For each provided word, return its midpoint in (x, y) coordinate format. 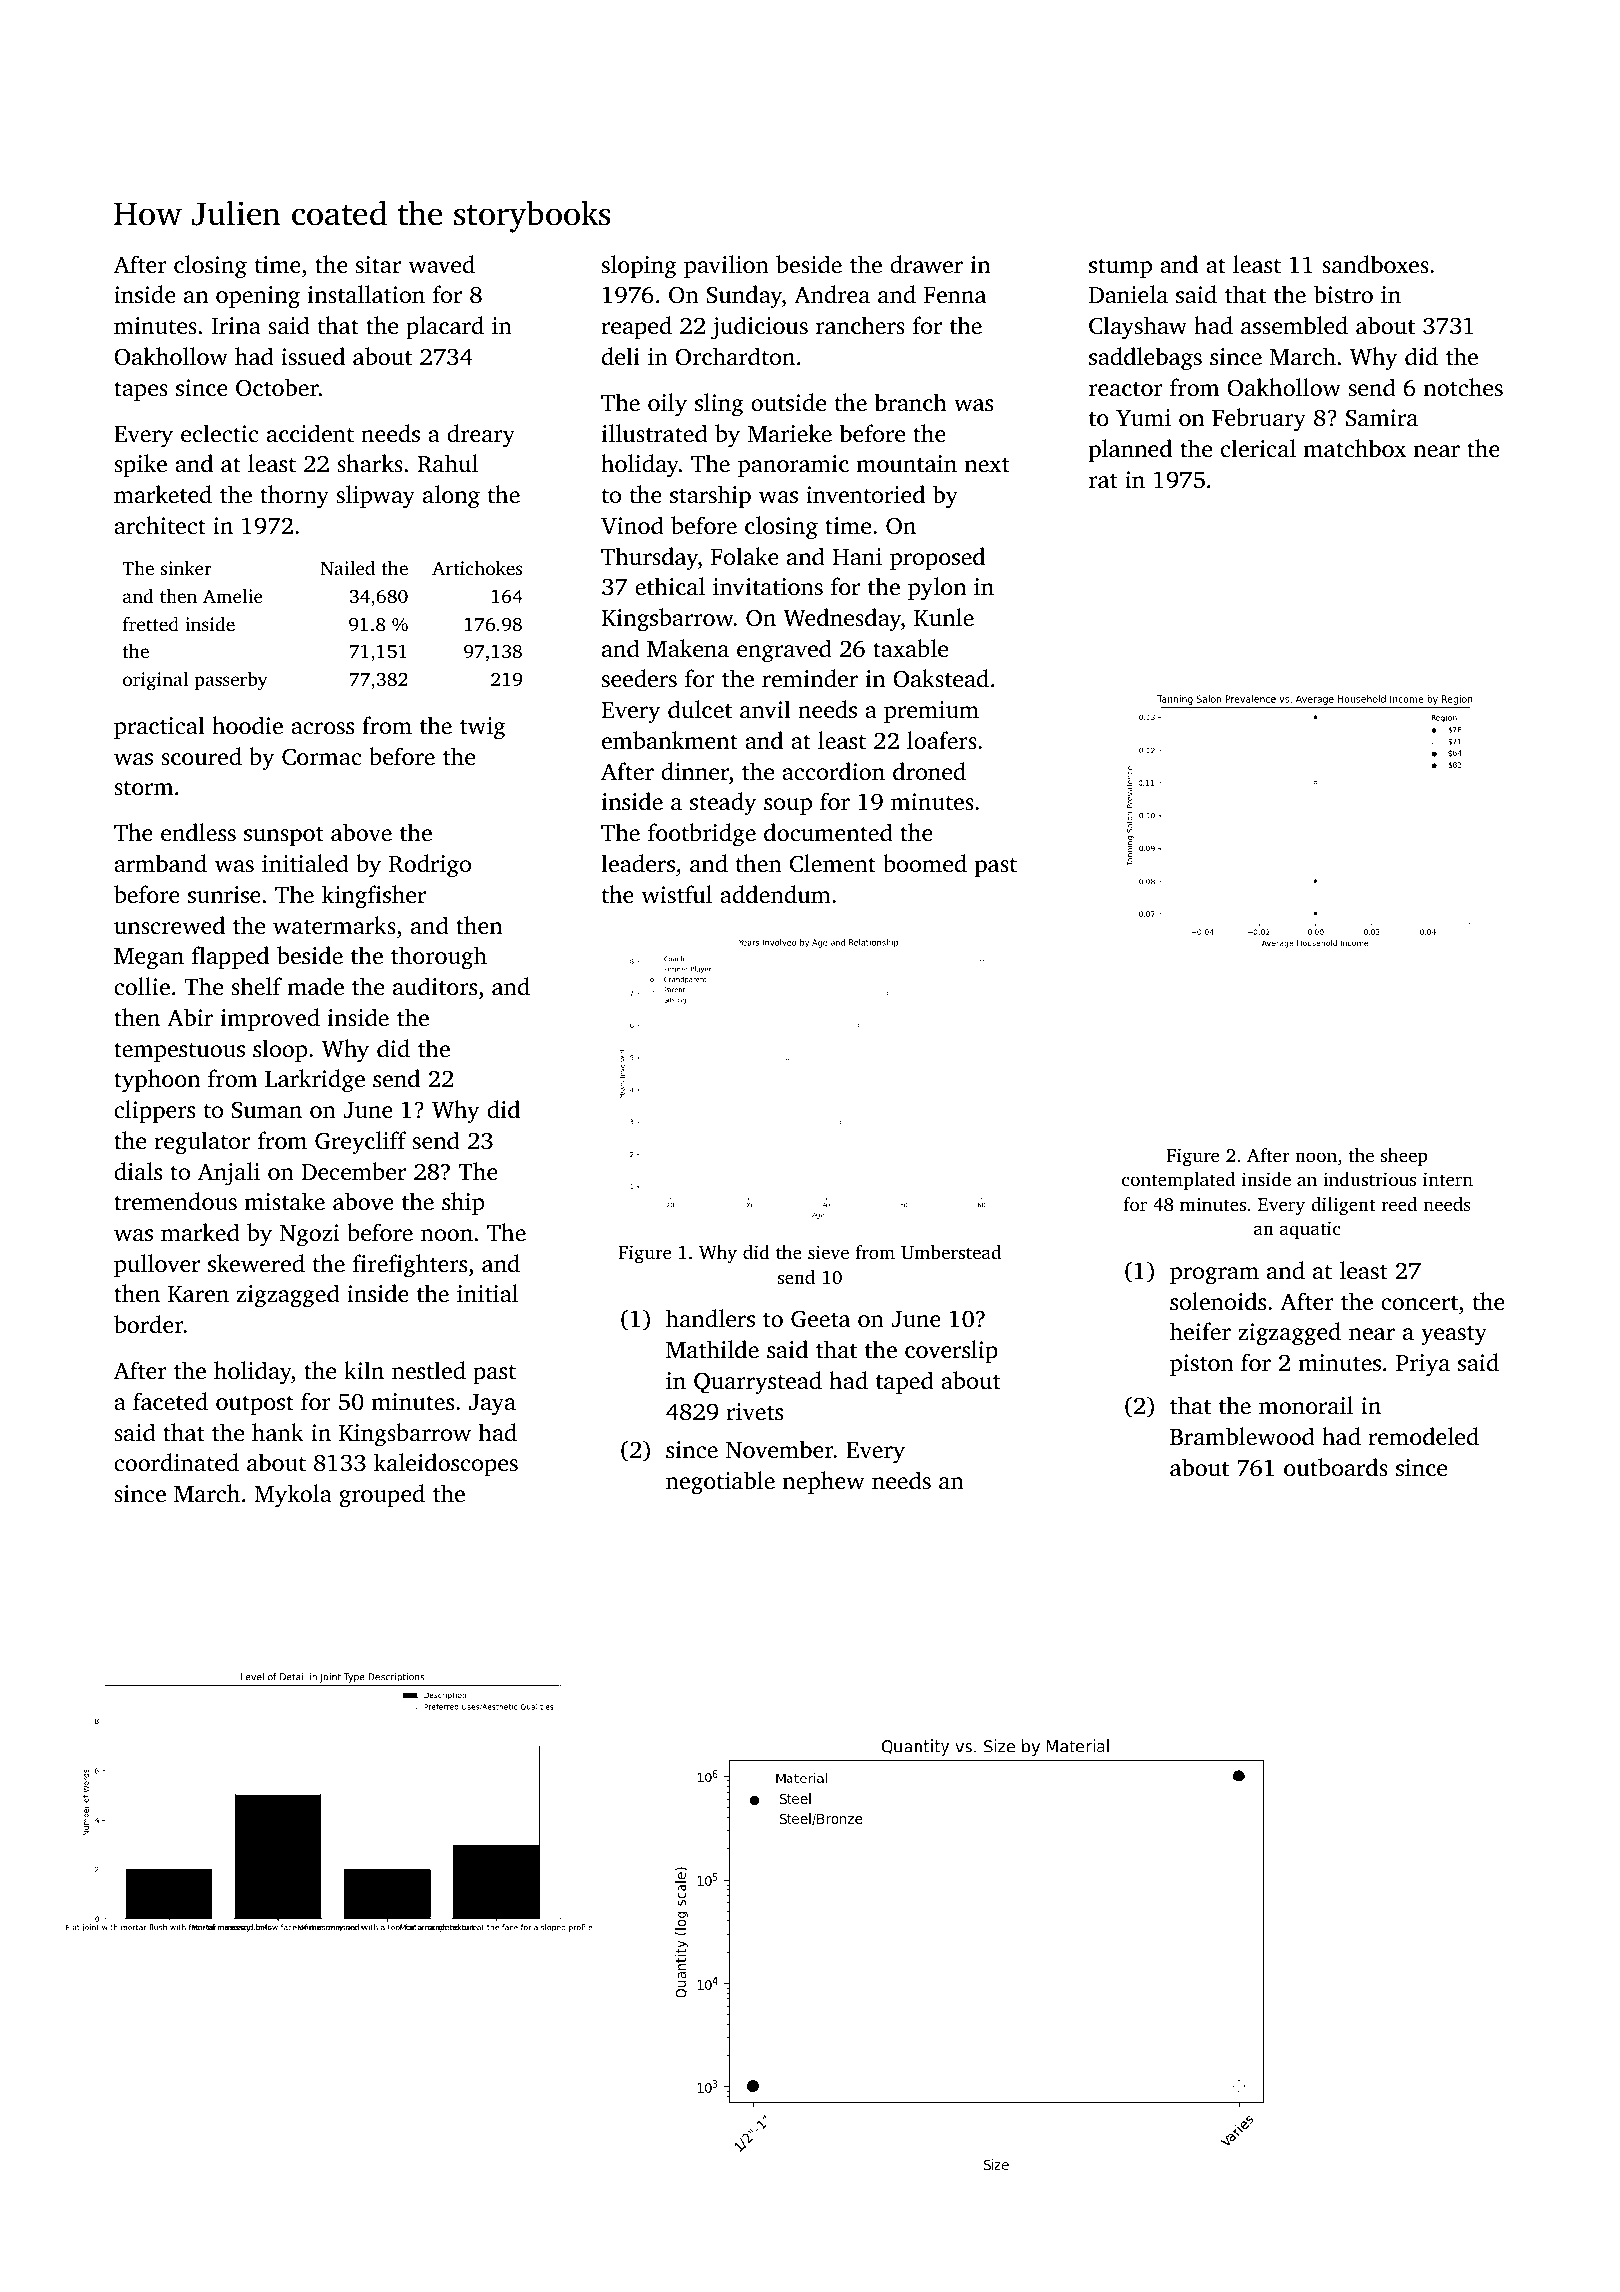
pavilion (726, 266)
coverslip (951, 1351)
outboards (1336, 1467)
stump (1120, 268)
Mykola (293, 1496)
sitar (378, 265)
